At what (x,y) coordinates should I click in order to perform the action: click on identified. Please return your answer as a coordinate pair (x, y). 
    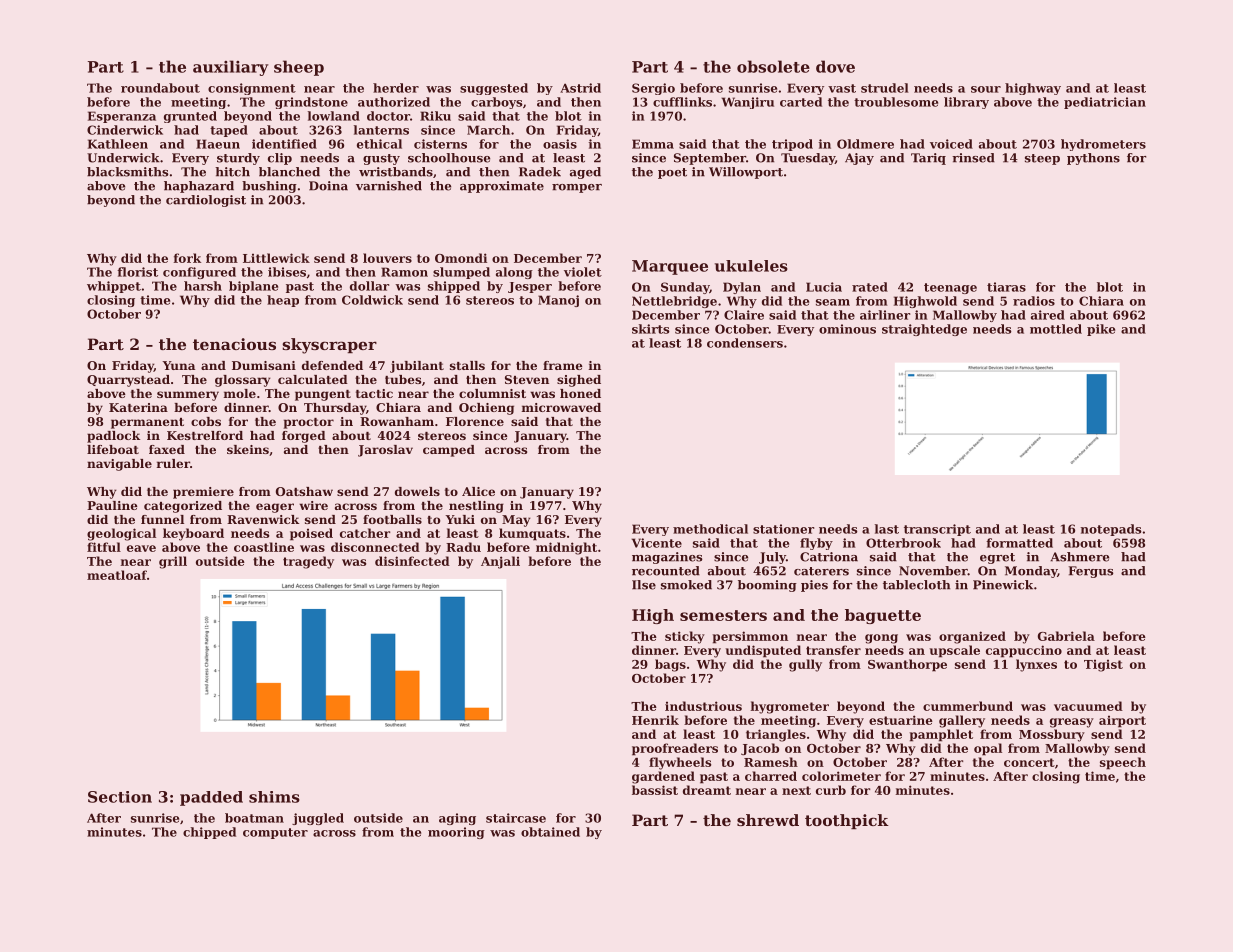
    Looking at the image, I should click on (284, 144).
